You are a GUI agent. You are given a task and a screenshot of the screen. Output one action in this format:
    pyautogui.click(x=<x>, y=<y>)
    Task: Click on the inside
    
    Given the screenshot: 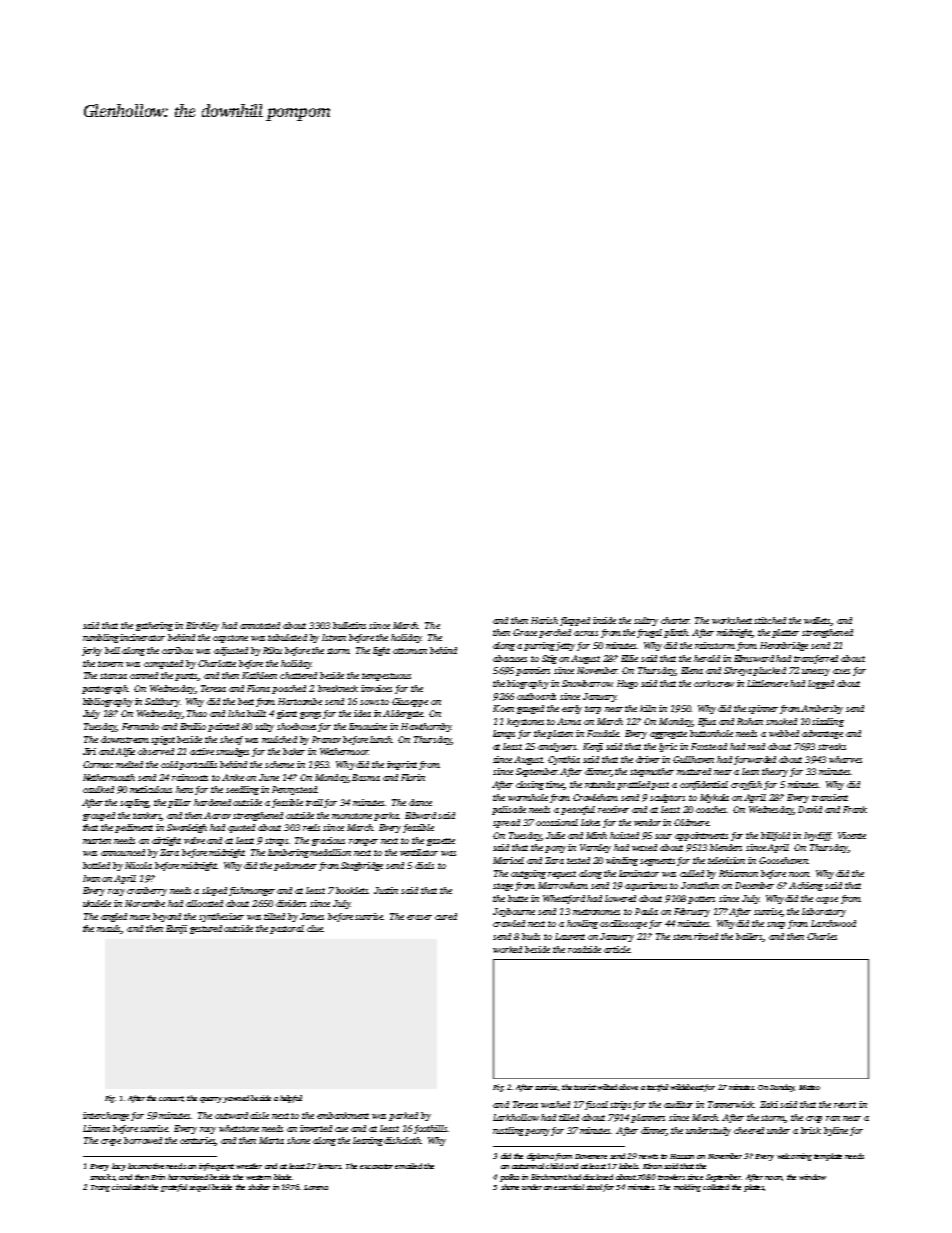 What is the action you would take?
    pyautogui.click(x=604, y=620)
